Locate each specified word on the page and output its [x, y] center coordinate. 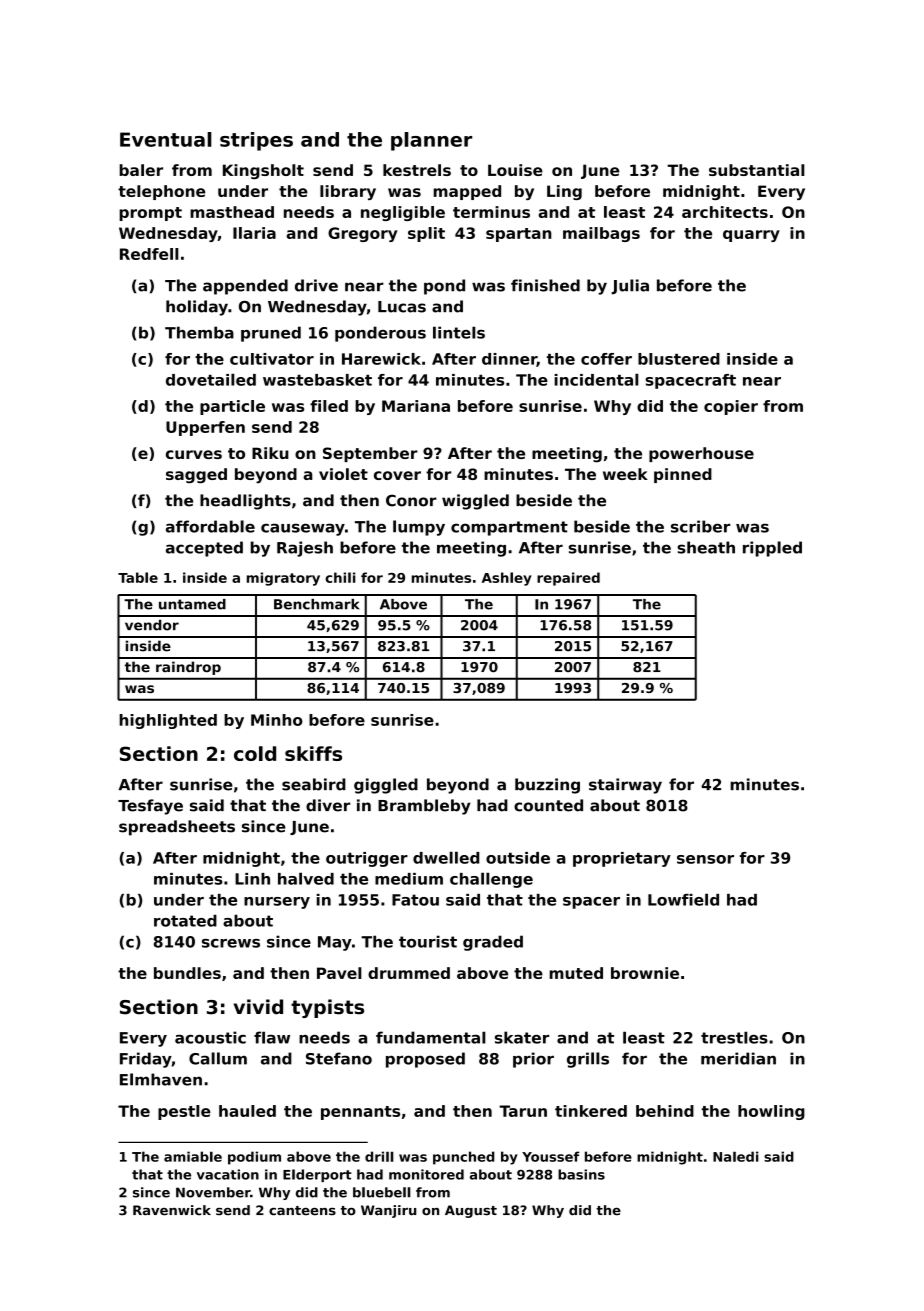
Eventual [166, 139]
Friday [146, 1060]
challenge [491, 880]
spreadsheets [177, 828]
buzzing [547, 786]
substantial [757, 170]
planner [431, 141]
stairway [625, 786]
